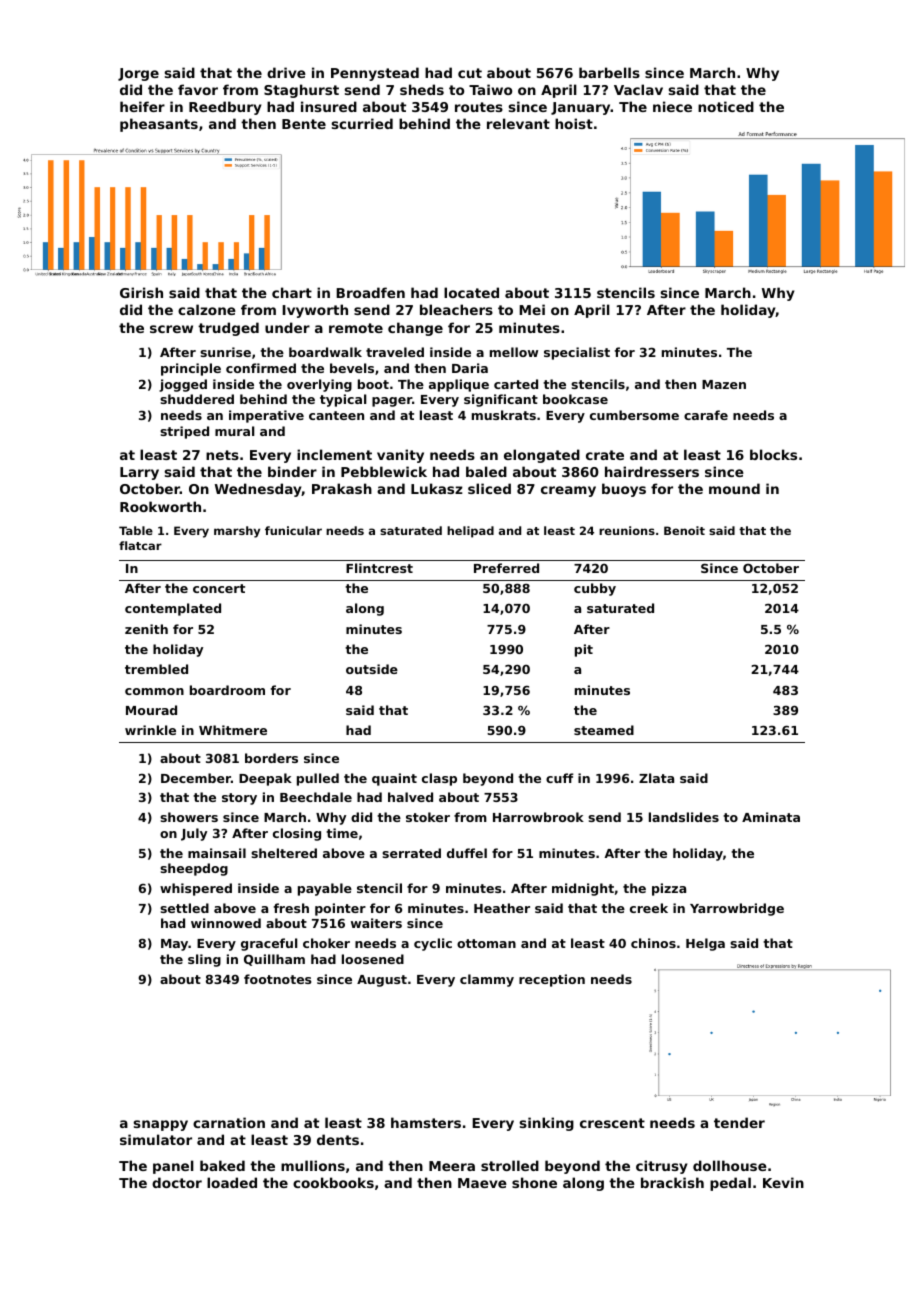 This image has height=1308, width=924. What do you see at coordinates (486, 471) in the image?
I see `baled` at bounding box center [486, 471].
